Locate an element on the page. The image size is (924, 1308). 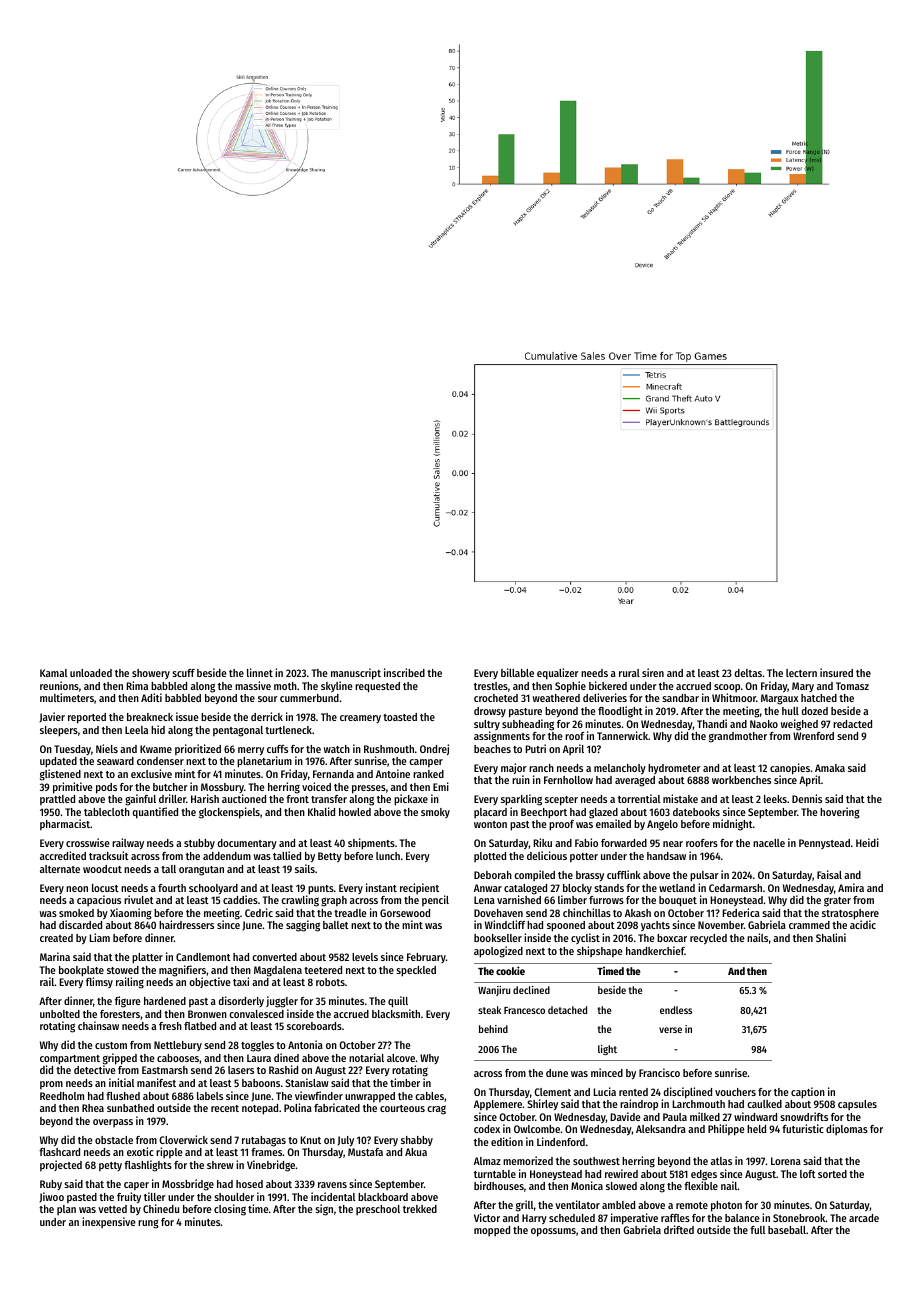
boxcar is located at coordinates (672, 938).
